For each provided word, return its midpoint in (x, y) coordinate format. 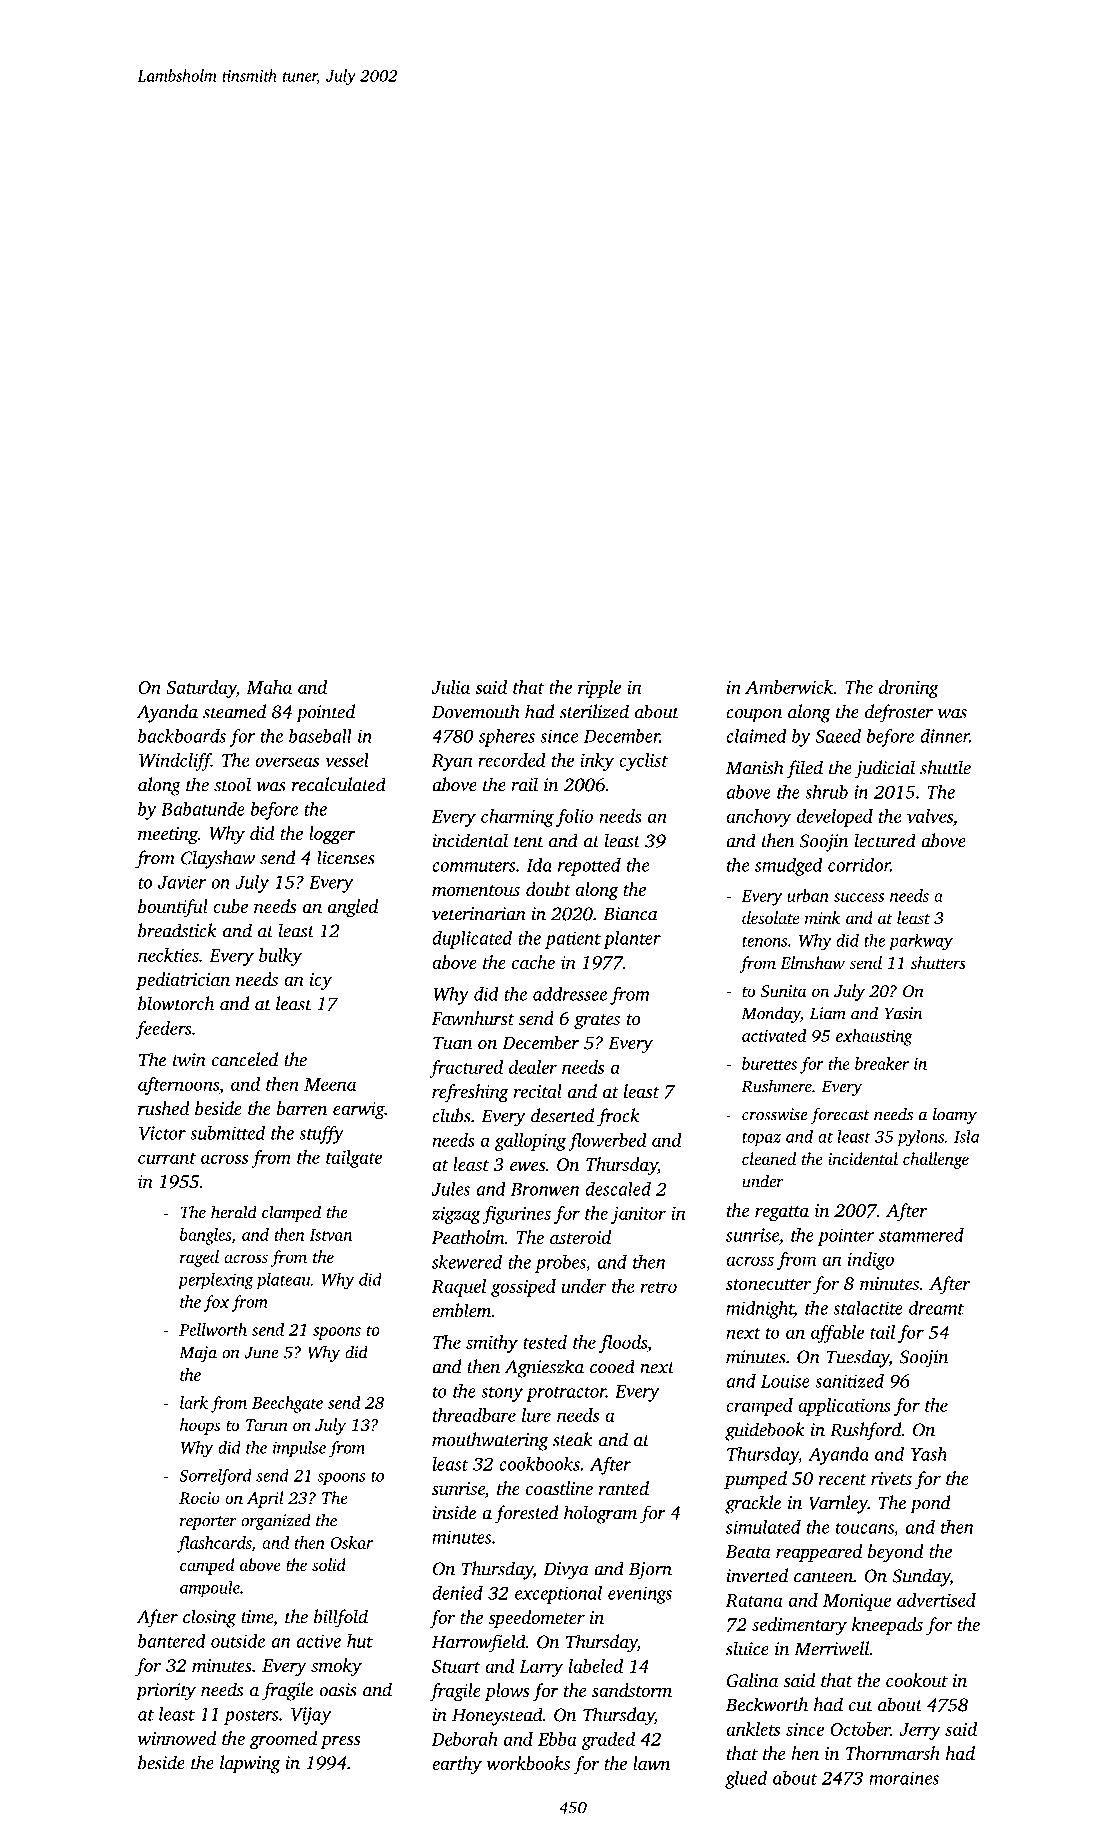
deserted (562, 1115)
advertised (936, 1600)
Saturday (201, 689)
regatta (782, 1214)
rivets (891, 1478)
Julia (451, 687)
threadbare (474, 1415)
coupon (754, 716)
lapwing (250, 1764)
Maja (198, 1354)
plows (507, 1692)
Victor (162, 1133)
